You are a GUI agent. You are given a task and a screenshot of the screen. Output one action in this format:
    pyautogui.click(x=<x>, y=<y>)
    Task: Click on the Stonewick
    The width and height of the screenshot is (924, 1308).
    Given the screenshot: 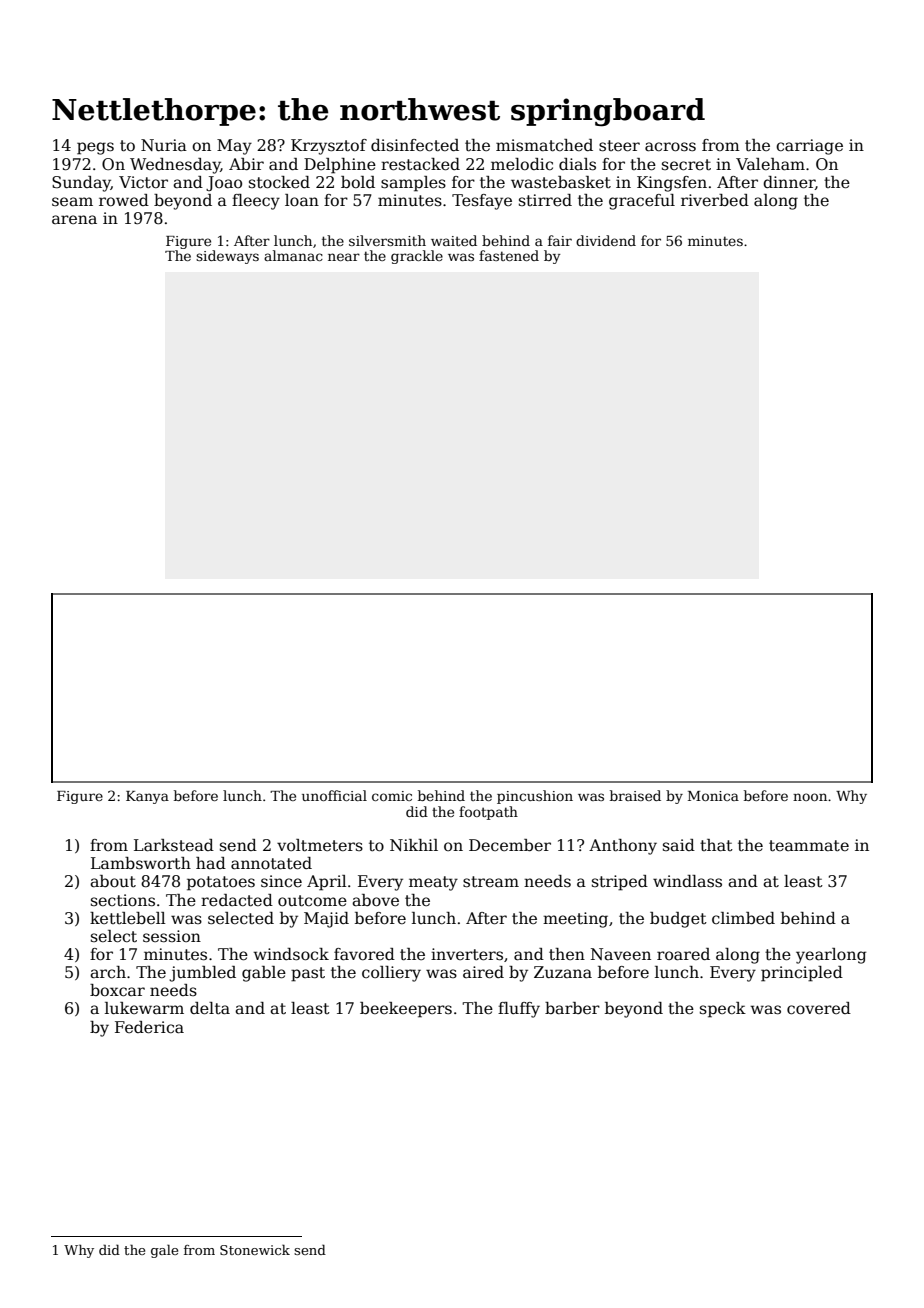 What is the action you would take?
    pyautogui.click(x=255, y=1249)
